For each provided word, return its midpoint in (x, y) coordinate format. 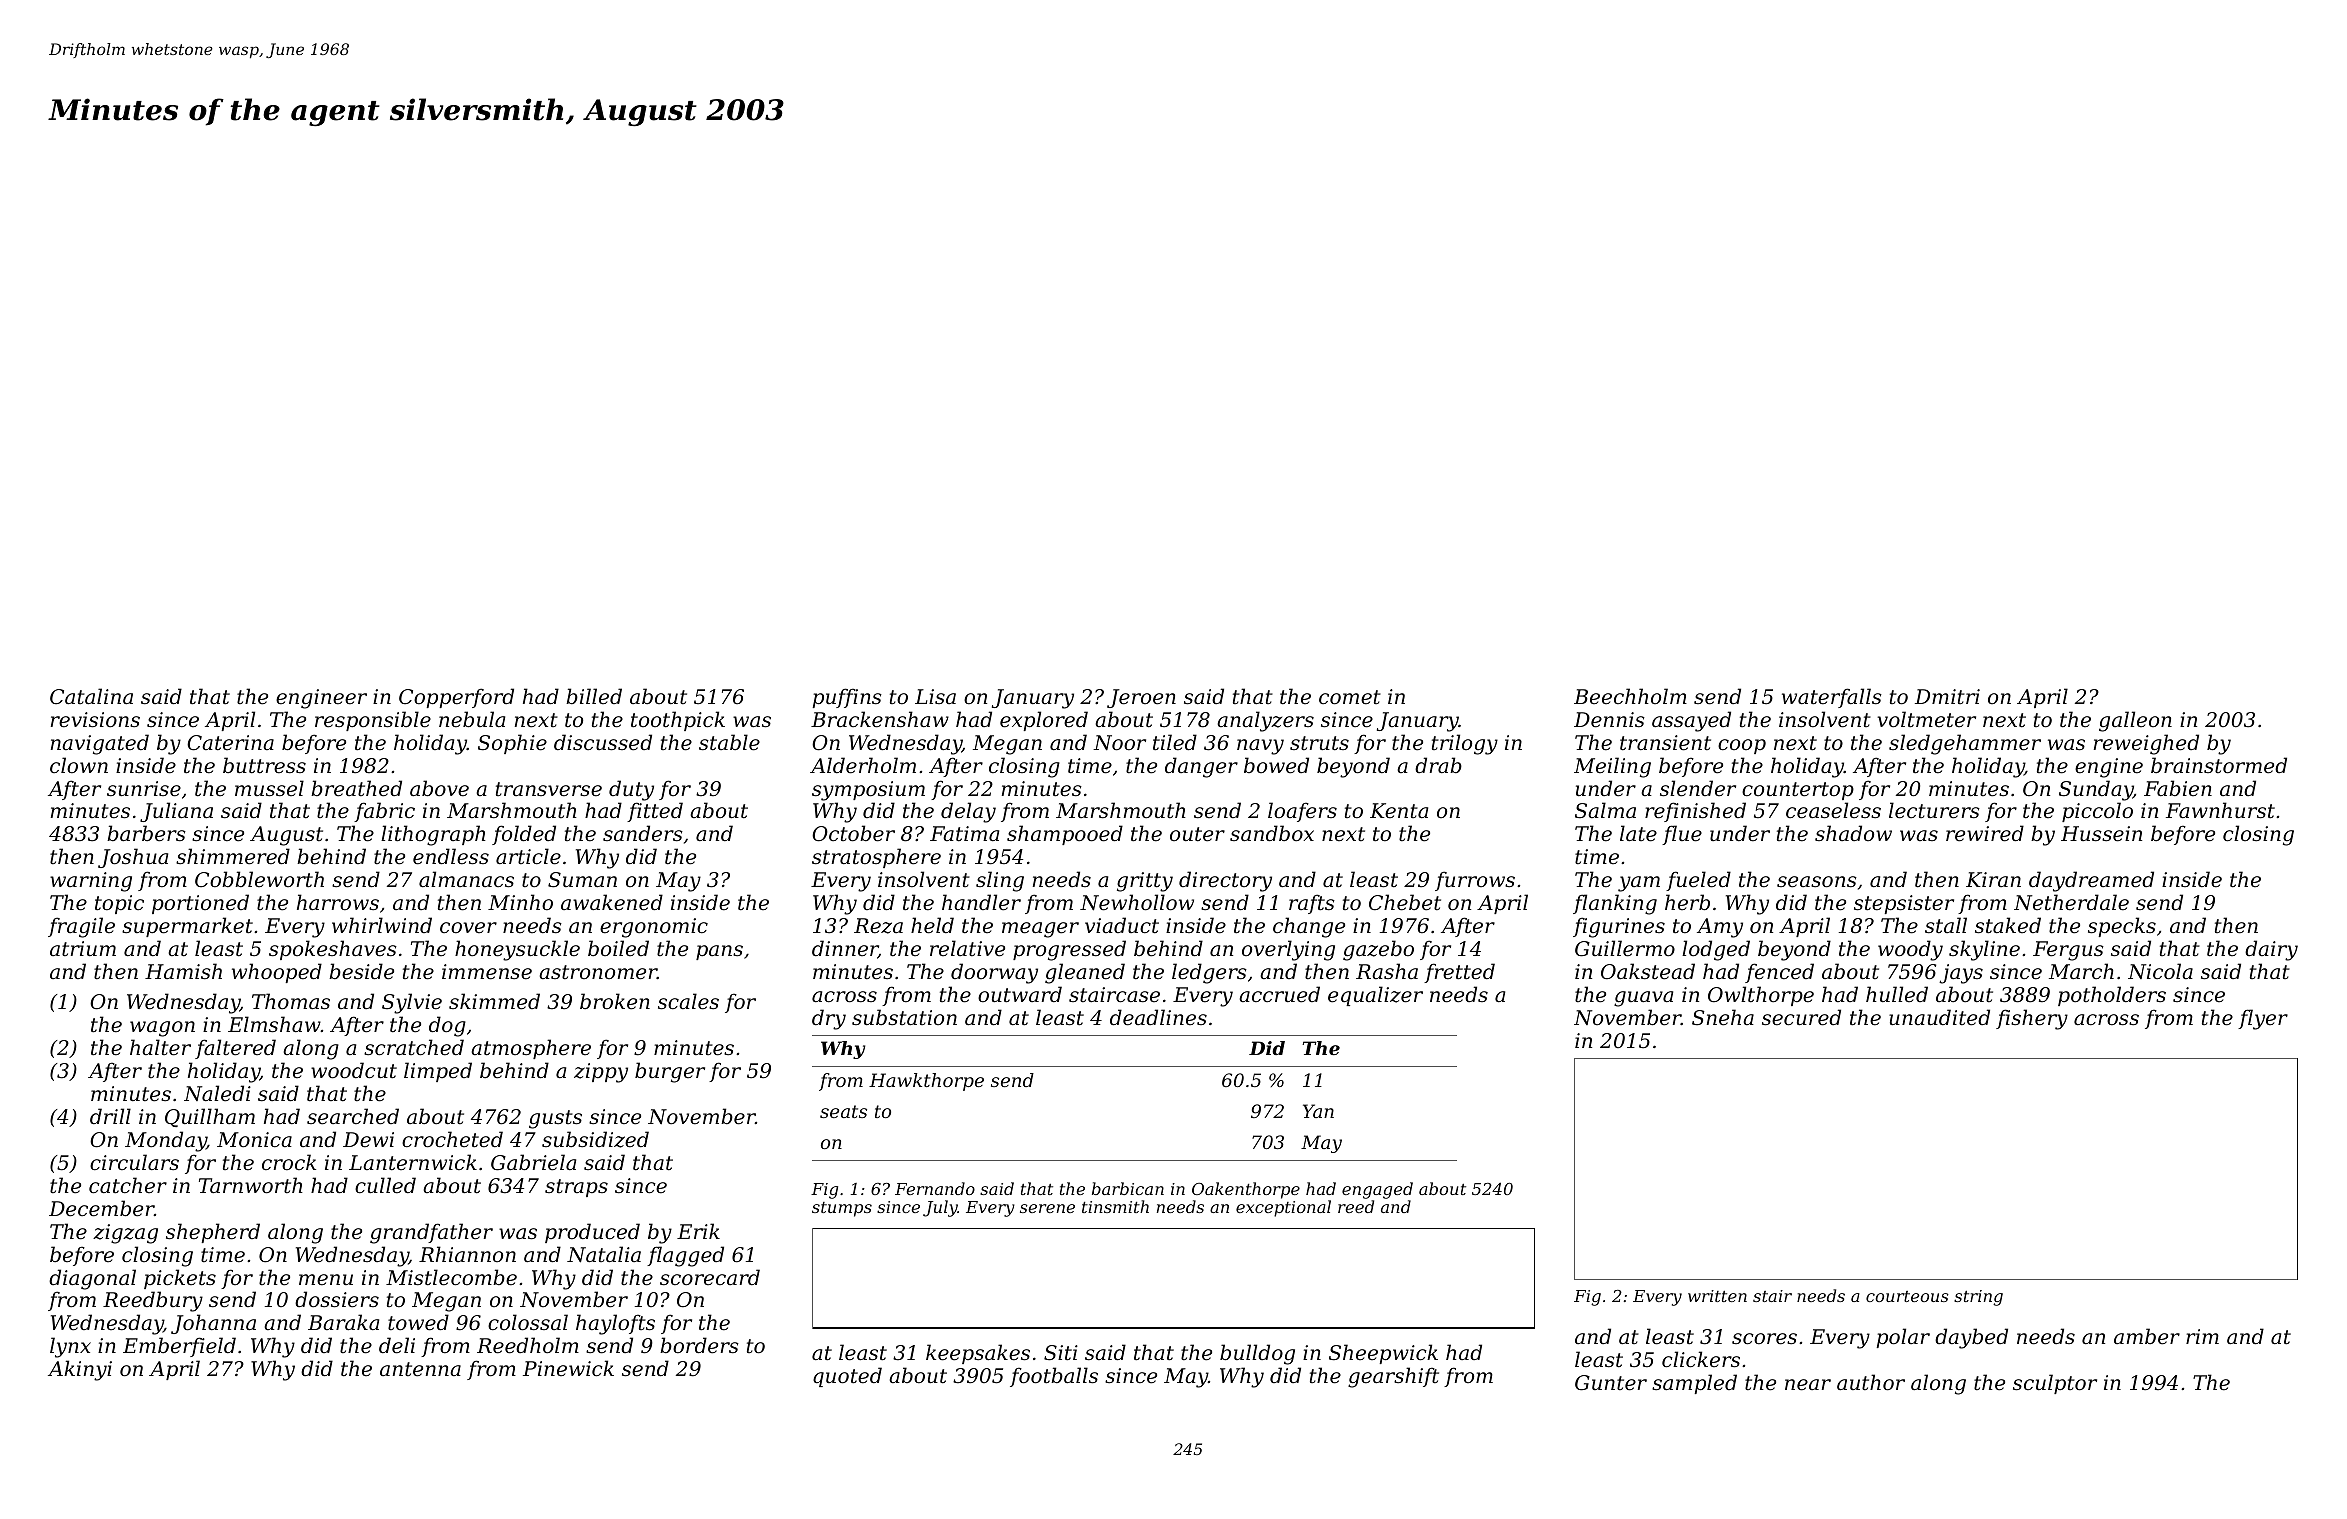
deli (397, 1345)
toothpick (678, 721)
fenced (1779, 973)
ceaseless (1833, 810)
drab (1438, 765)
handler (981, 902)
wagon (162, 1029)
